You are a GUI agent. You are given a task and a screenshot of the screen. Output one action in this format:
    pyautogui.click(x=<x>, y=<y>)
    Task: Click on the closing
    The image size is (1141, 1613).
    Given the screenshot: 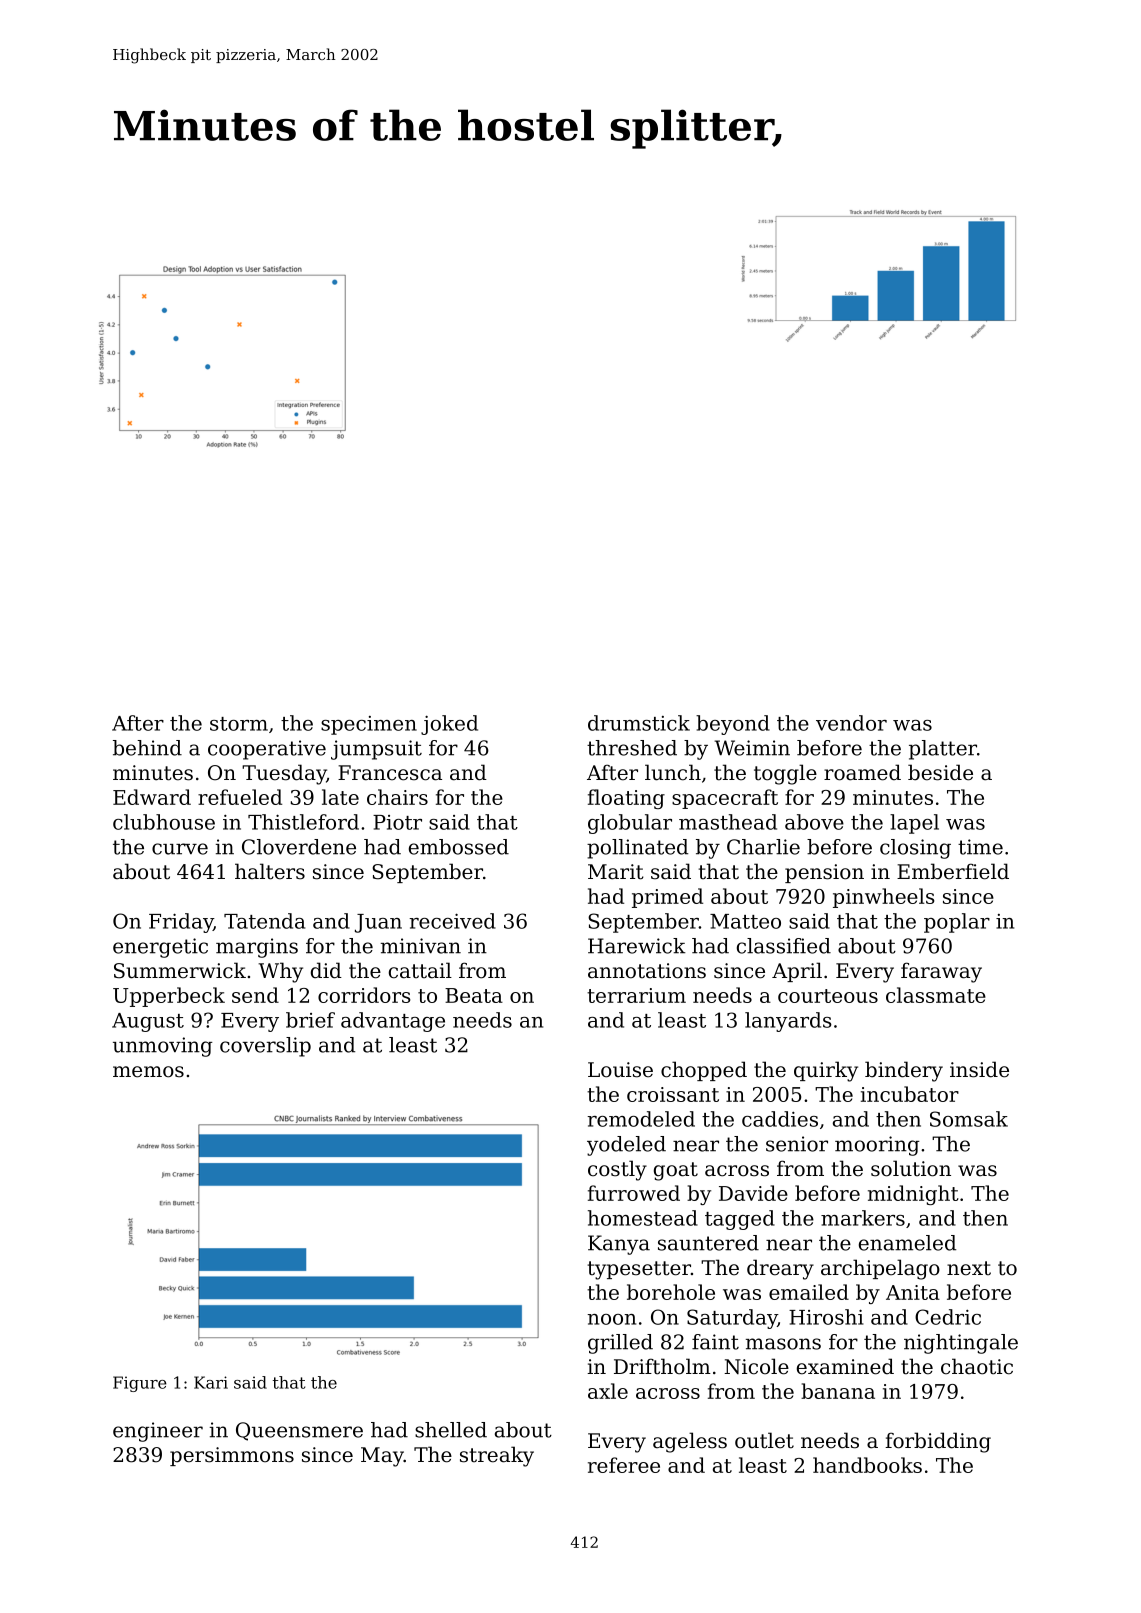 What is the action you would take?
    pyautogui.click(x=915, y=849)
